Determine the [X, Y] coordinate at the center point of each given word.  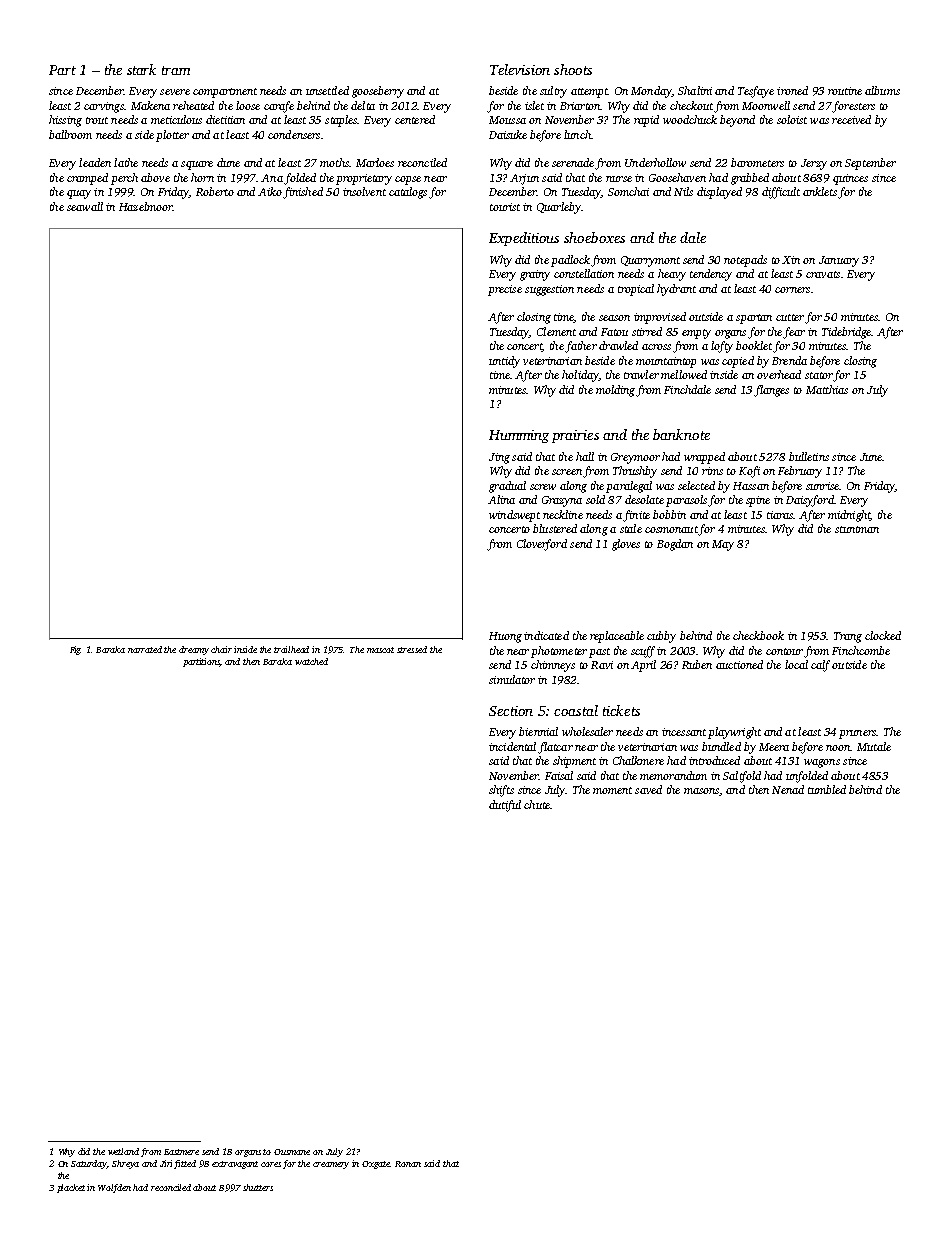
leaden [95, 162]
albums [882, 90]
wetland [123, 1151]
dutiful [505, 806]
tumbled [827, 789]
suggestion [549, 290]
